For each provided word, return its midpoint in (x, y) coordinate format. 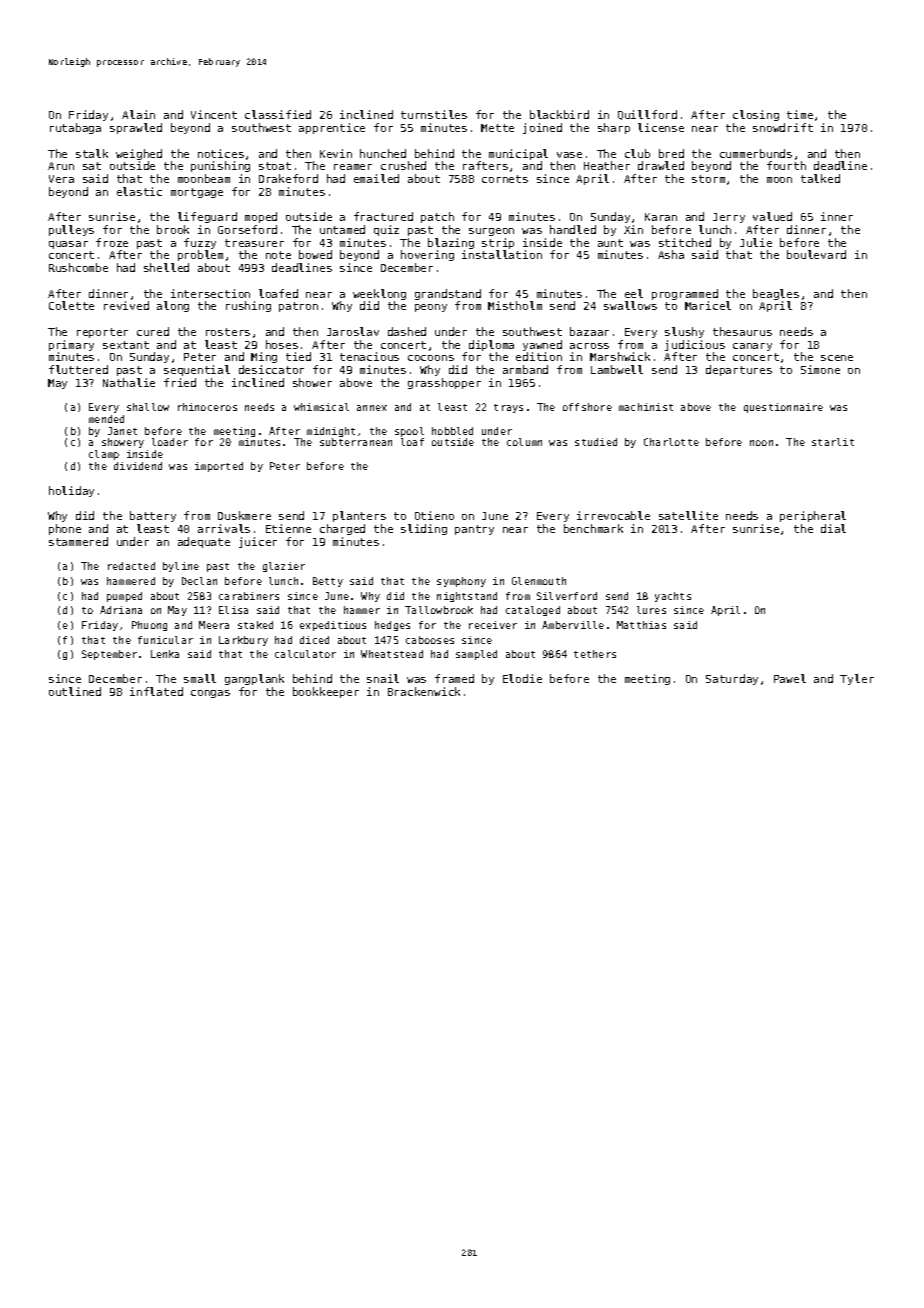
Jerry (729, 218)
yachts (673, 597)
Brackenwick (424, 691)
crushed (403, 165)
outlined (75, 691)
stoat (275, 166)
